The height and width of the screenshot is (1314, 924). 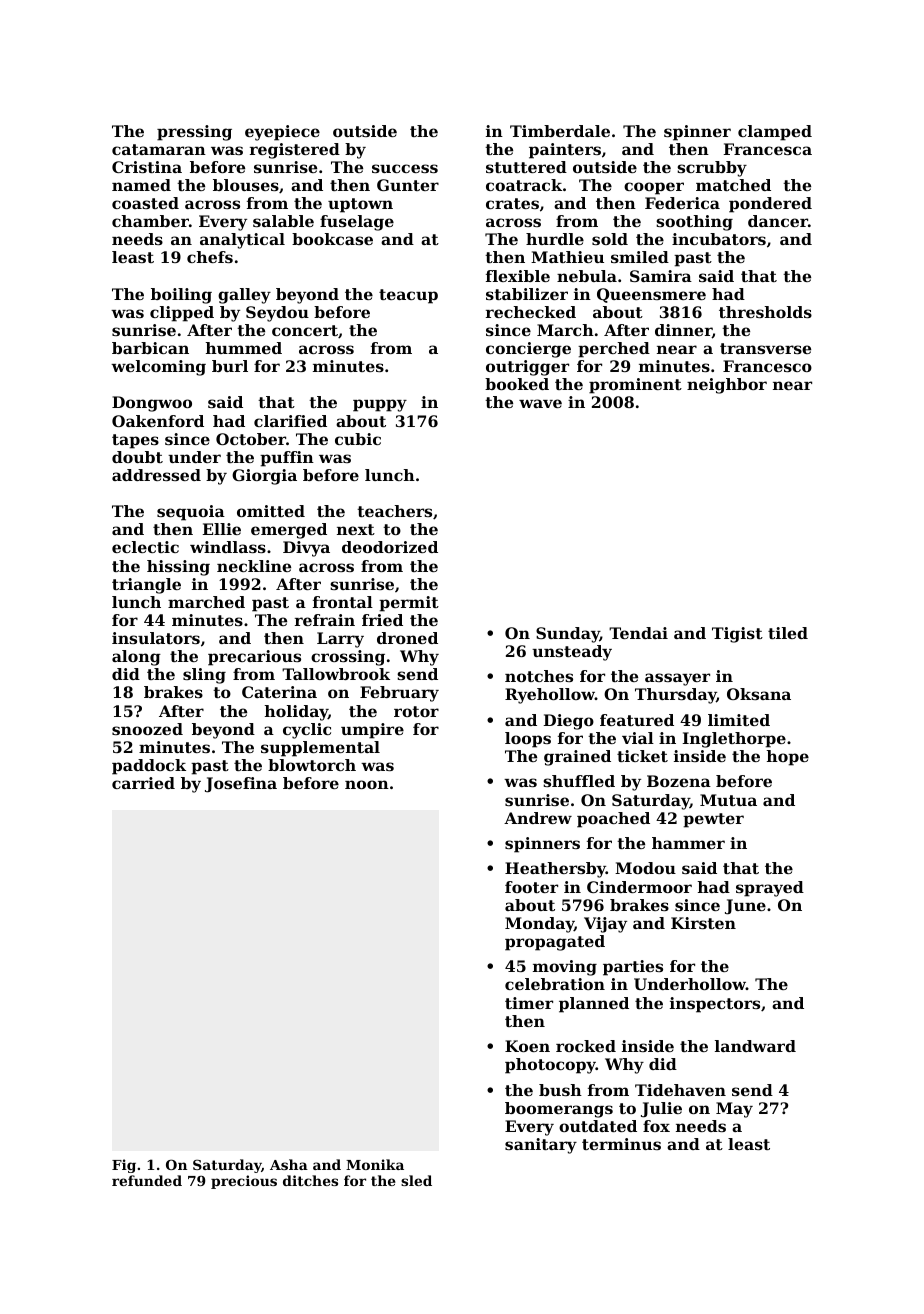 I want to click on chamber, so click(x=150, y=221).
